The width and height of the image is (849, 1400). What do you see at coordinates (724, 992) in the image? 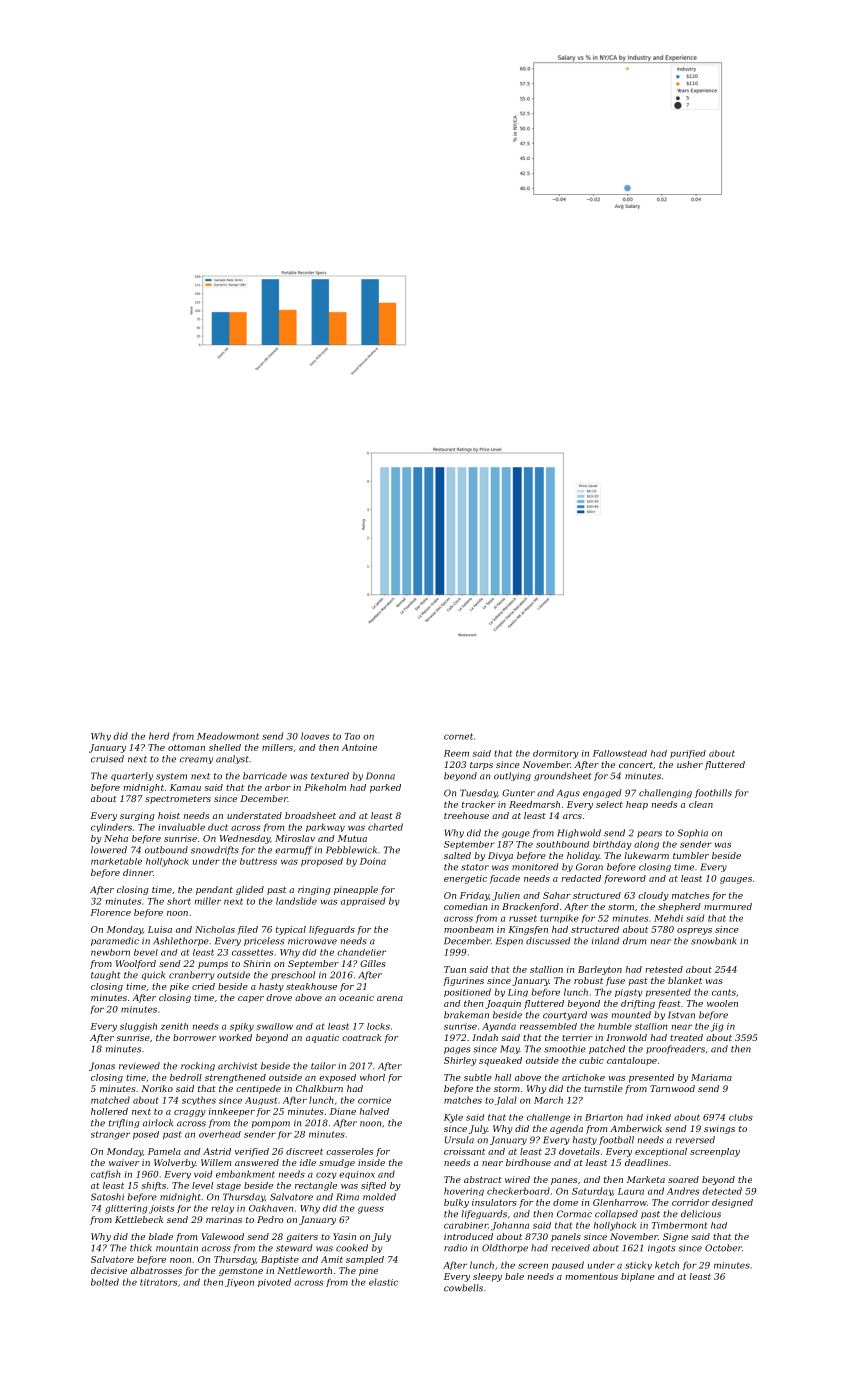
I see `cants` at bounding box center [724, 992].
